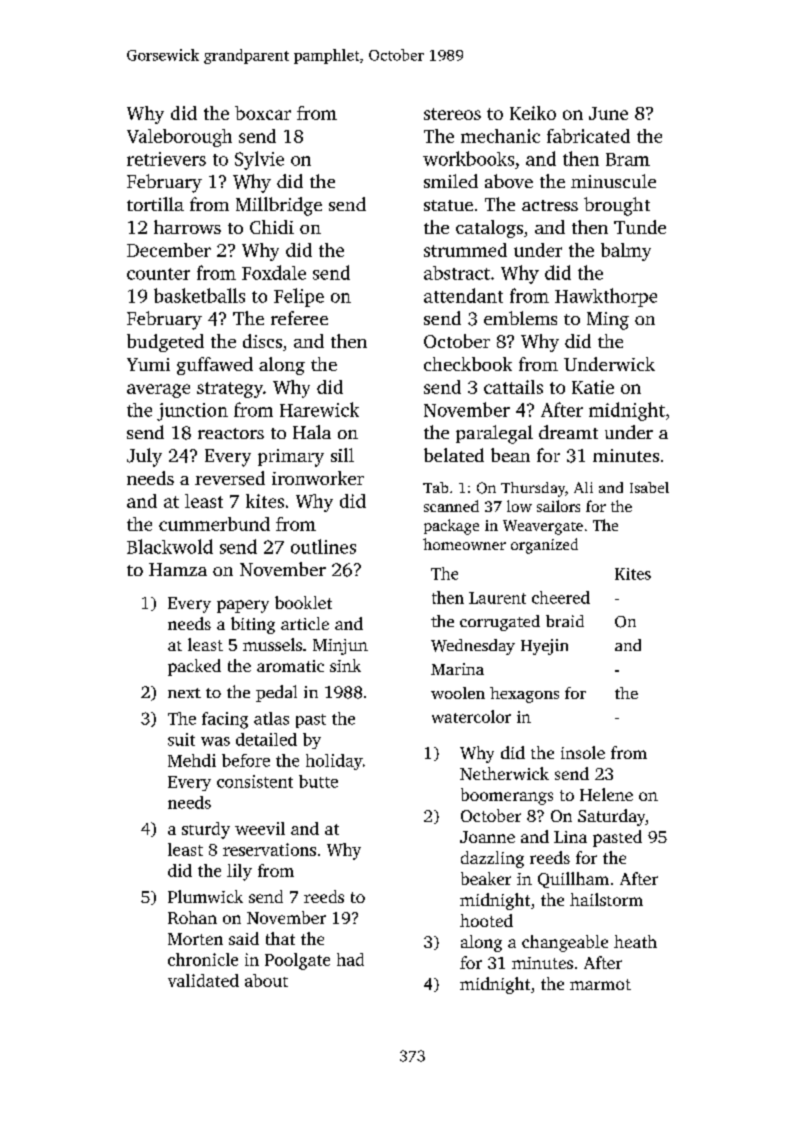 This screenshot has width=798, height=1132. What do you see at coordinates (165, 343) in the screenshot?
I see `budgeted` at bounding box center [165, 343].
